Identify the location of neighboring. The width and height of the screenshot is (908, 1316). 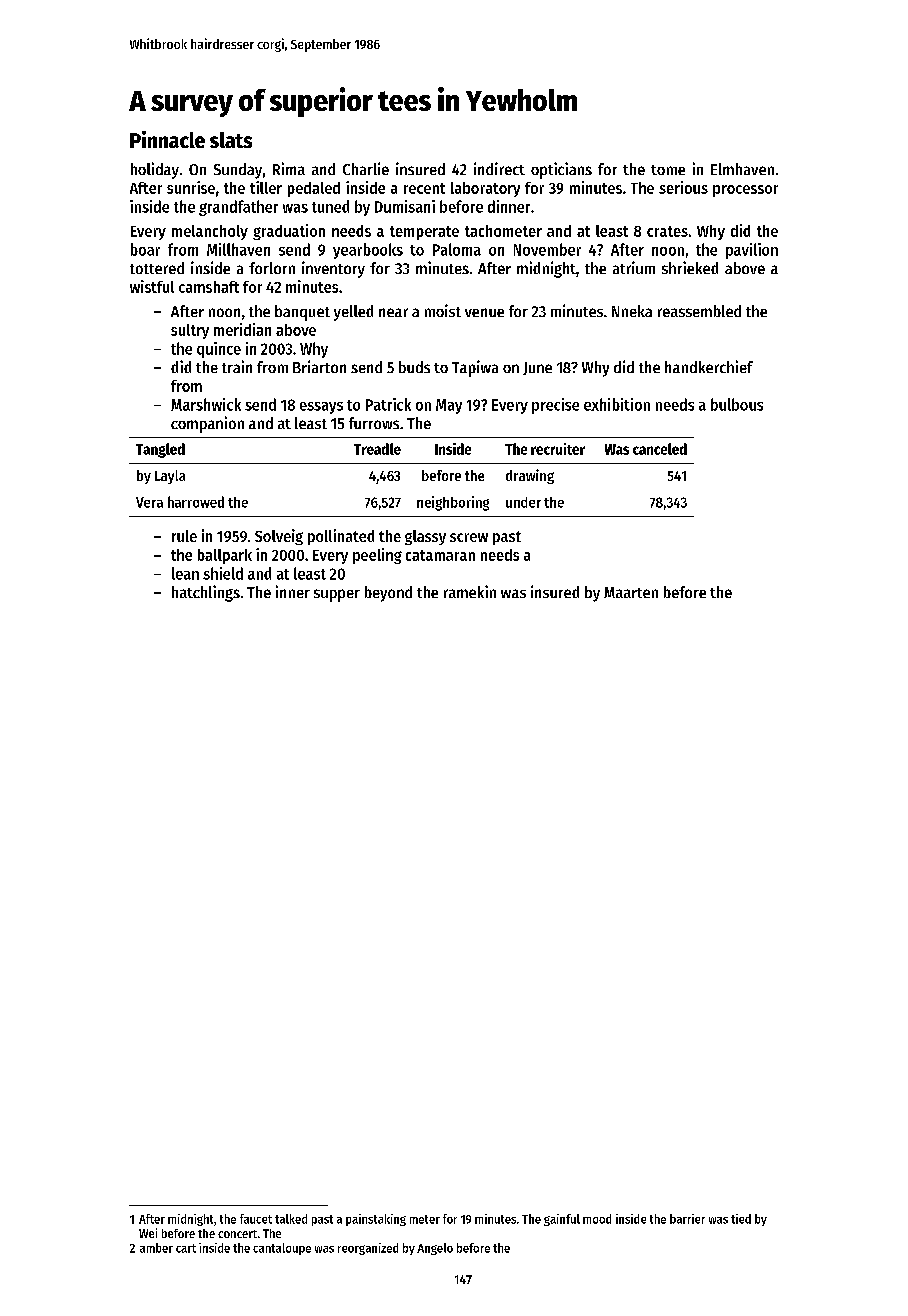
(453, 503).
